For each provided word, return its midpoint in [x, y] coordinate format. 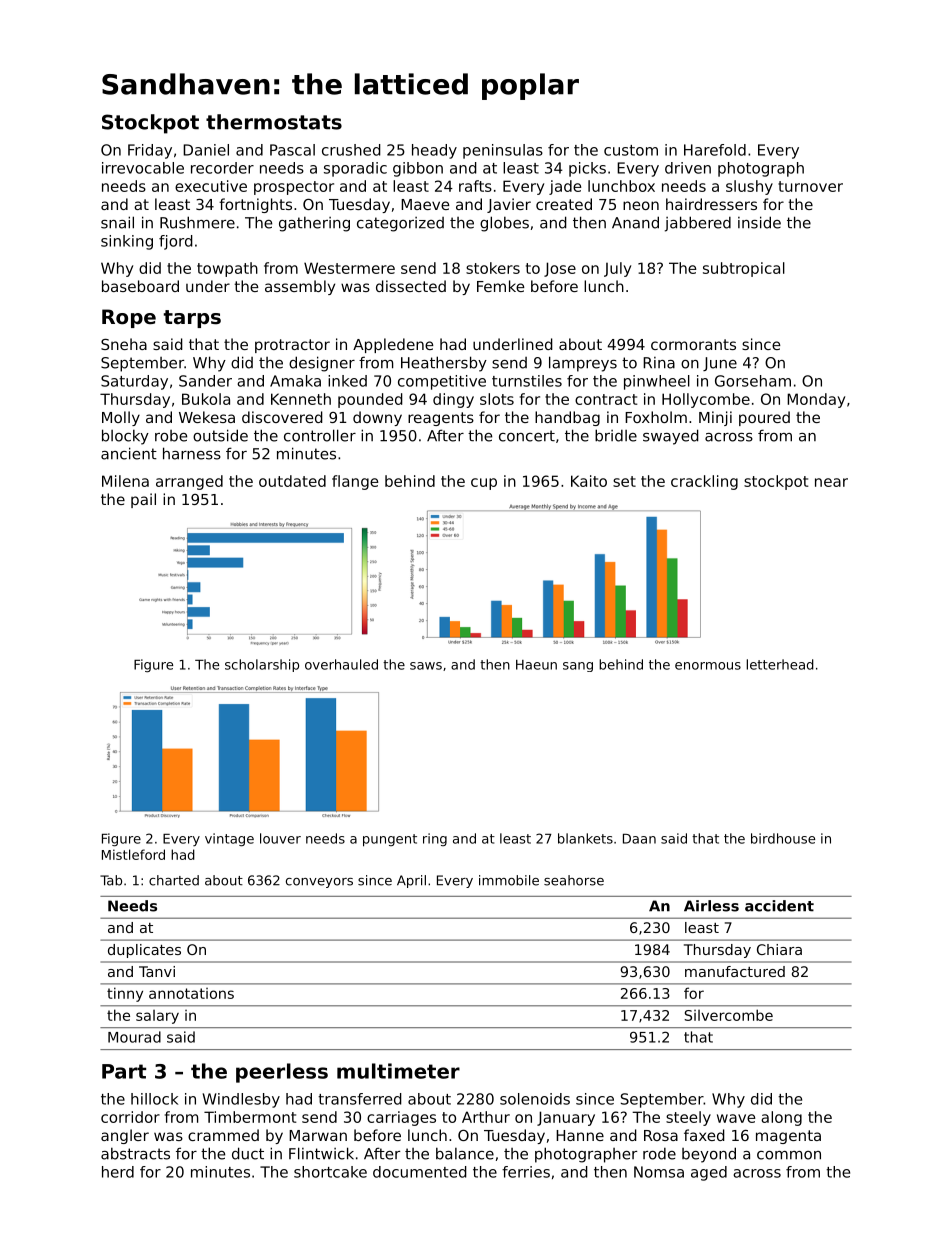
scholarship [262, 665]
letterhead [780, 664]
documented [420, 1172]
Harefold [715, 150]
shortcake [330, 1172]
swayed [671, 437]
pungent [390, 840]
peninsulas [503, 151]
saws [426, 666]
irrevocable [143, 168]
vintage [229, 840]
